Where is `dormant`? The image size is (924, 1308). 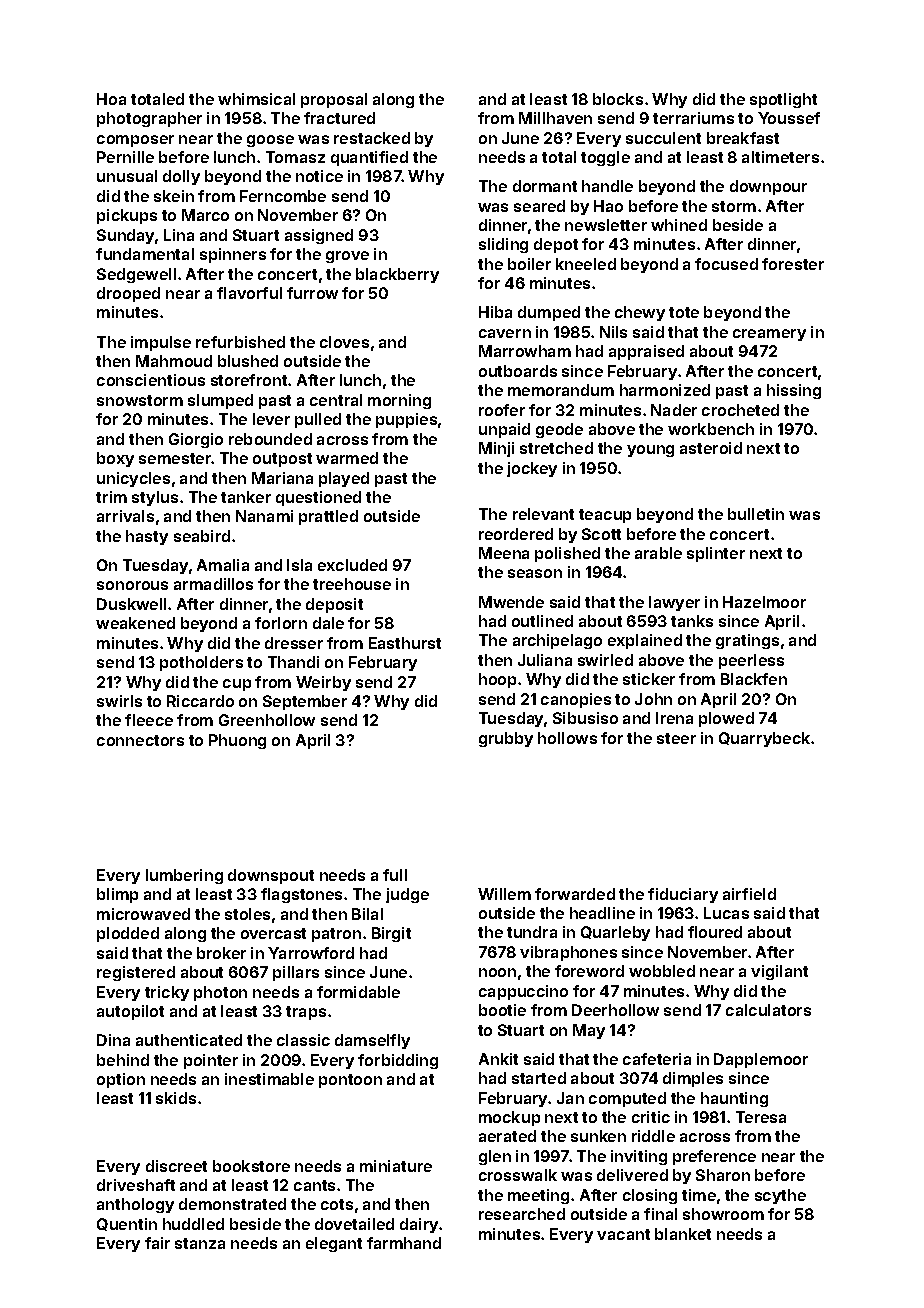
dormant is located at coordinates (545, 186).
